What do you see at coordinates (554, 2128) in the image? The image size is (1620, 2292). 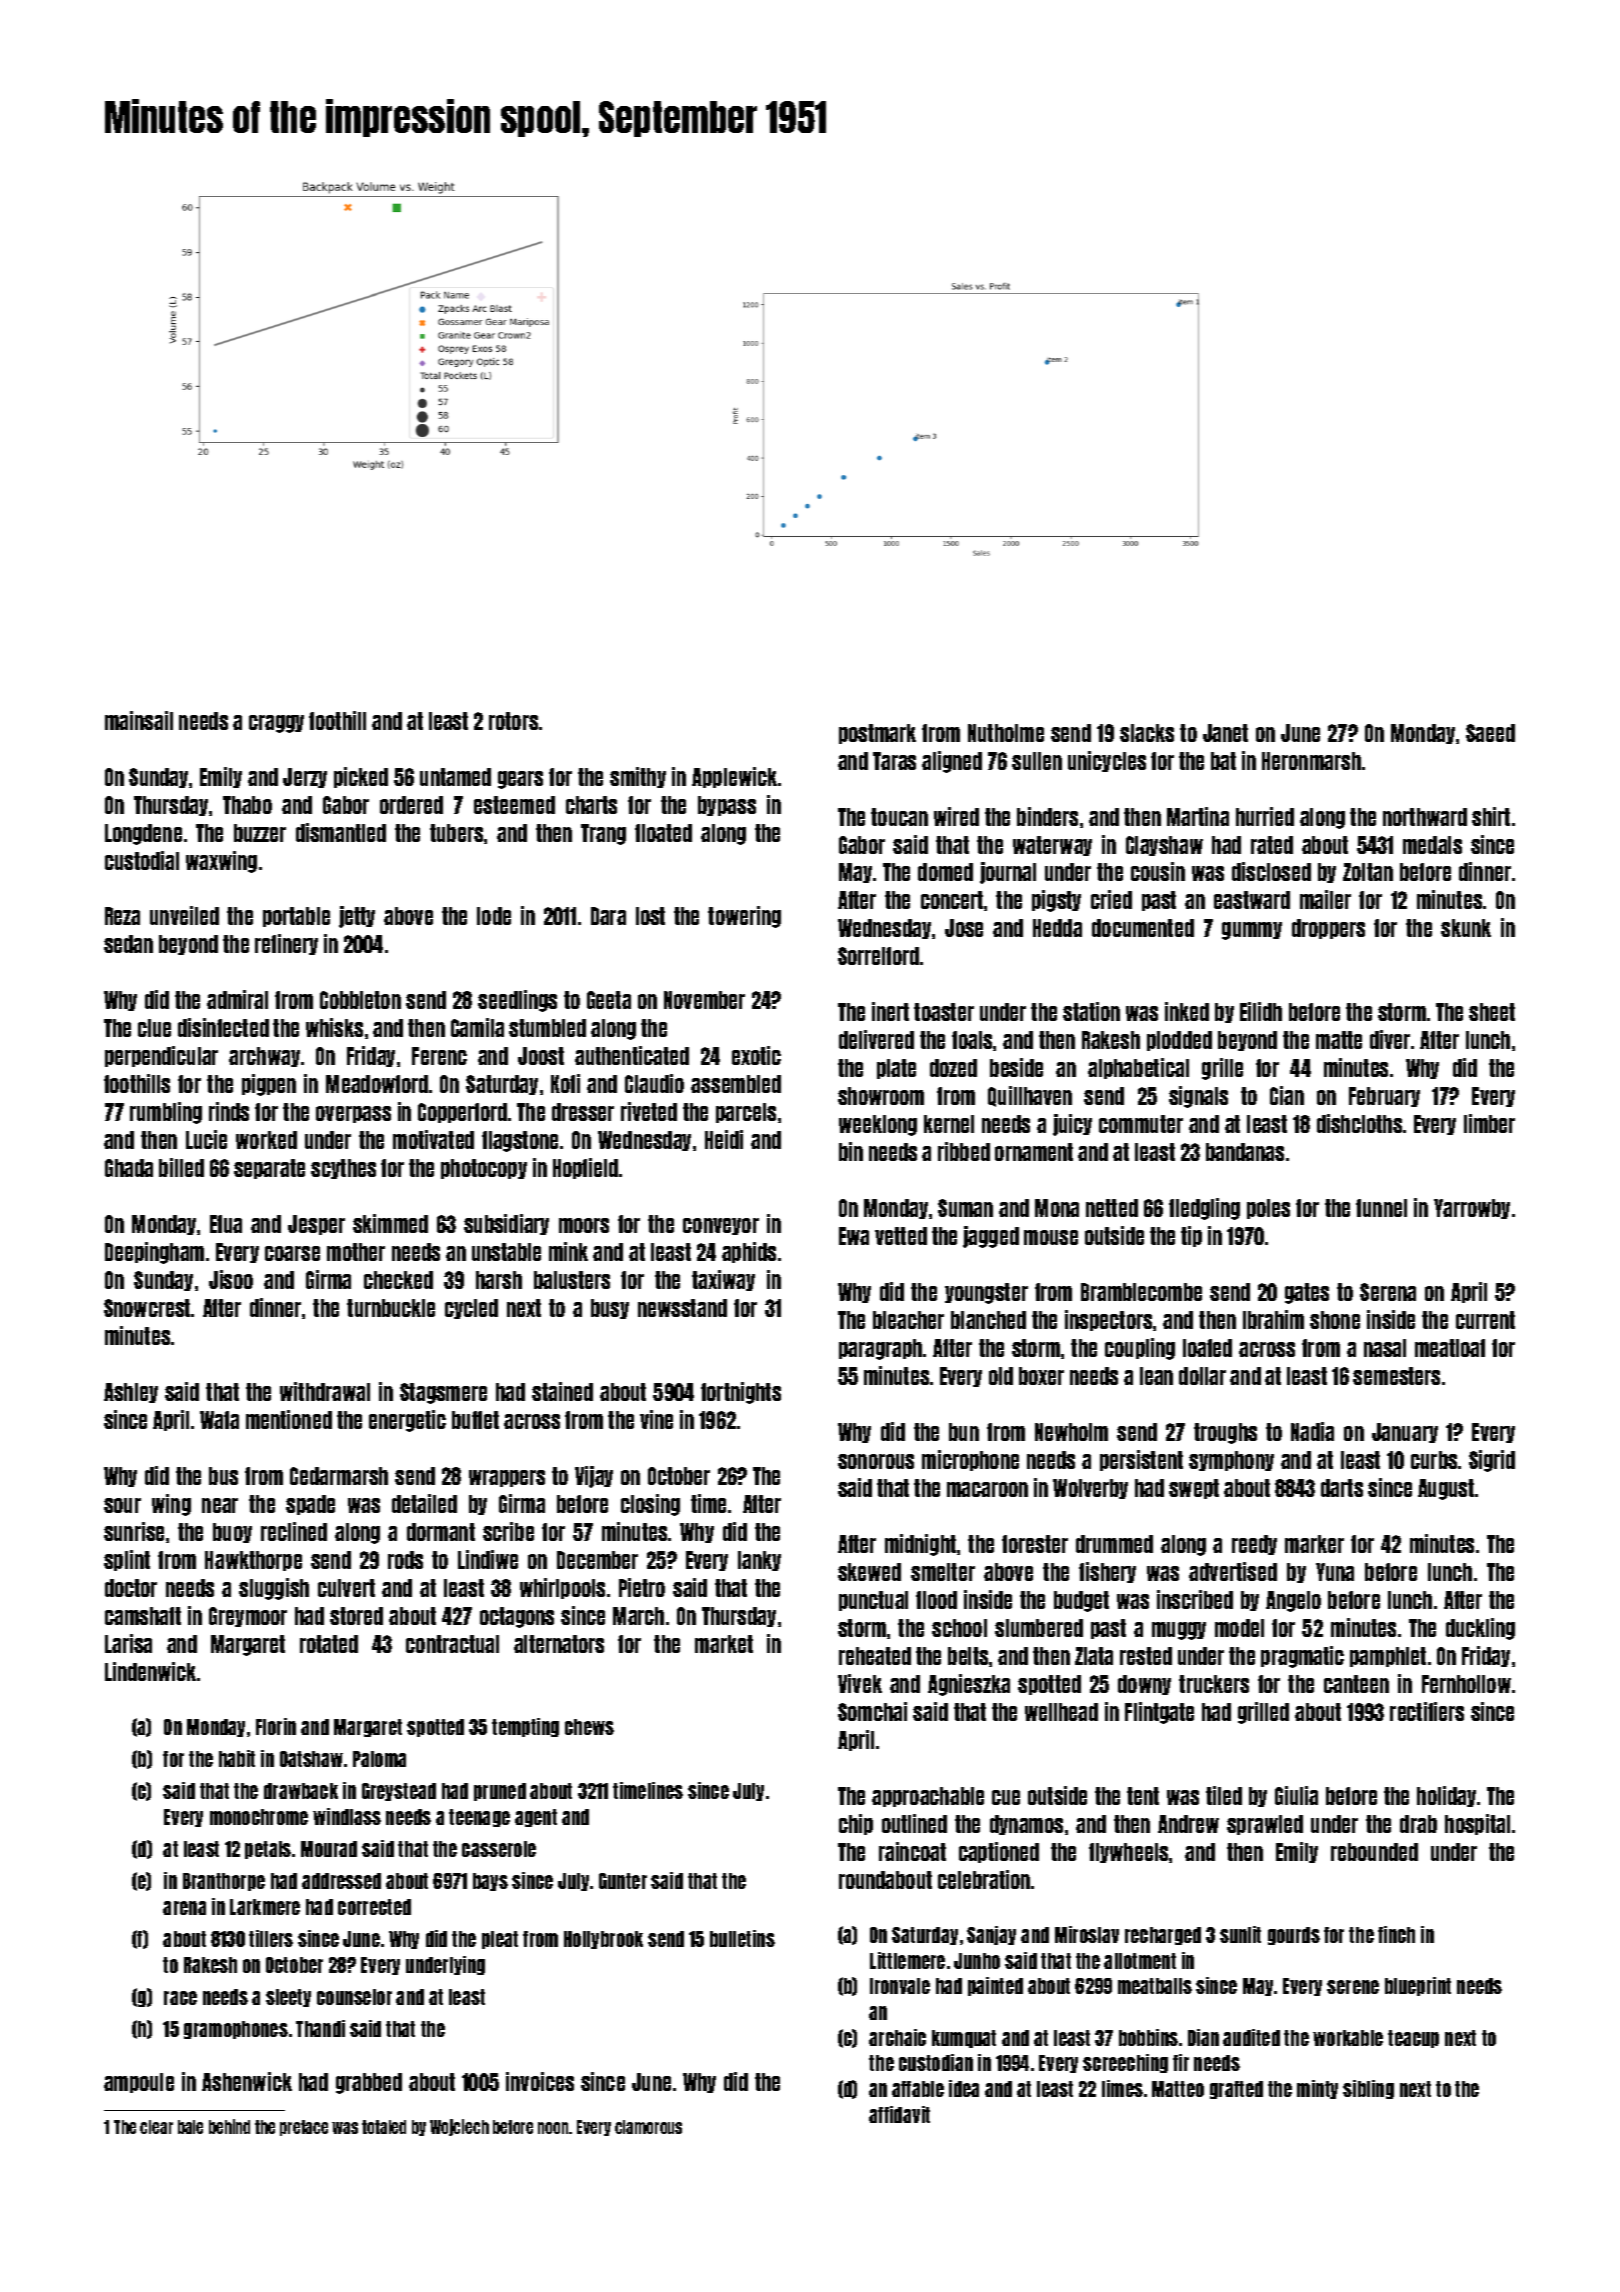 I see `noon` at bounding box center [554, 2128].
